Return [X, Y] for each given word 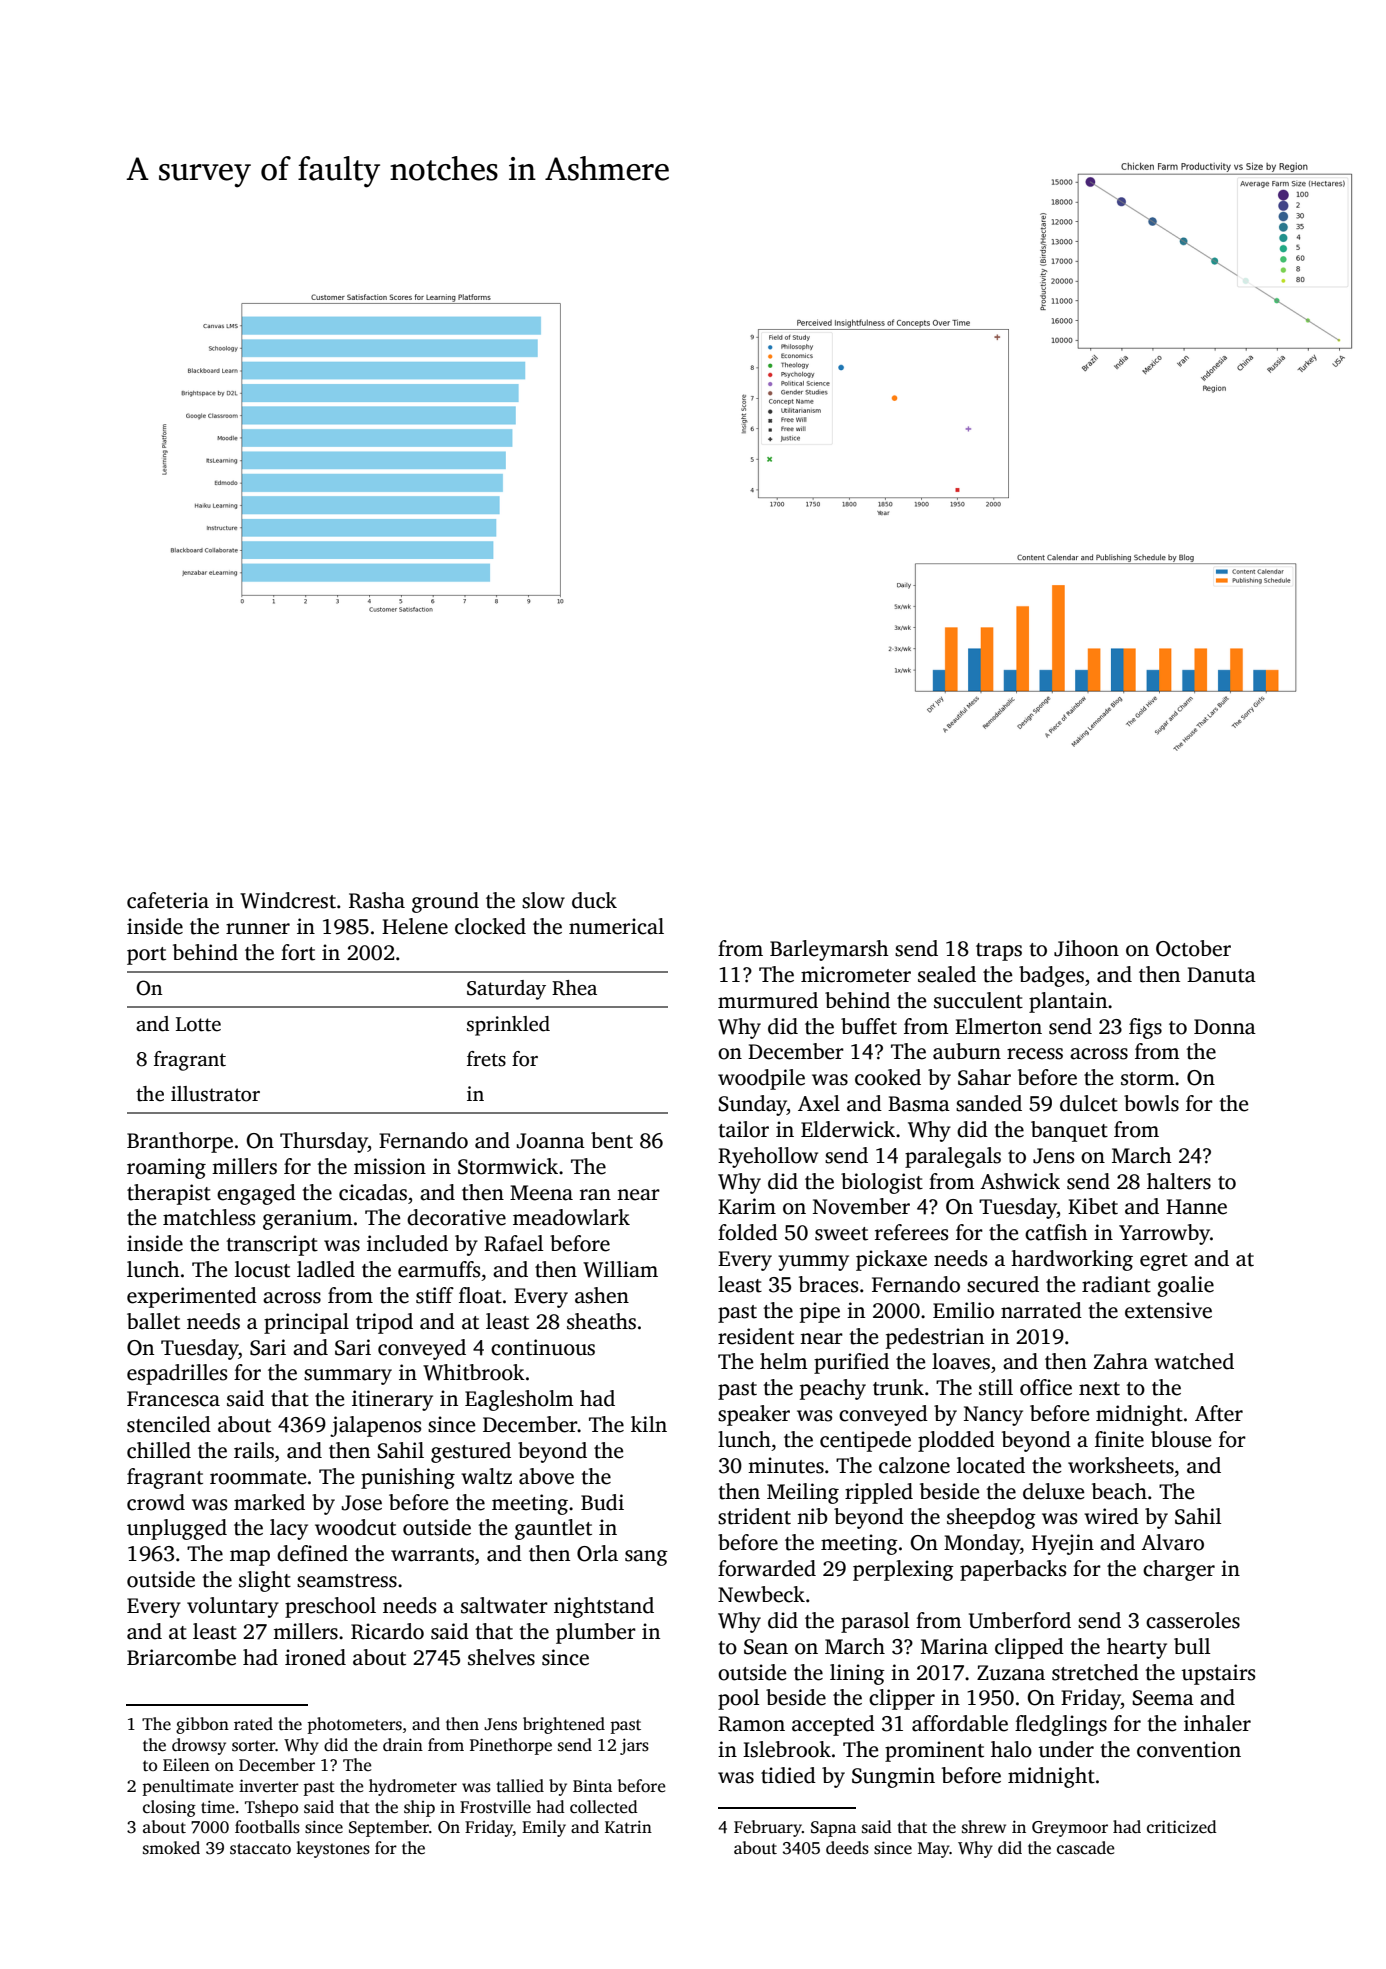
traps [999, 952]
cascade [1085, 1848]
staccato [260, 1849]
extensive [1168, 1310]
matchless [209, 1217]
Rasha [377, 900]
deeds [847, 1848]
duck [594, 900]
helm [784, 1361]
